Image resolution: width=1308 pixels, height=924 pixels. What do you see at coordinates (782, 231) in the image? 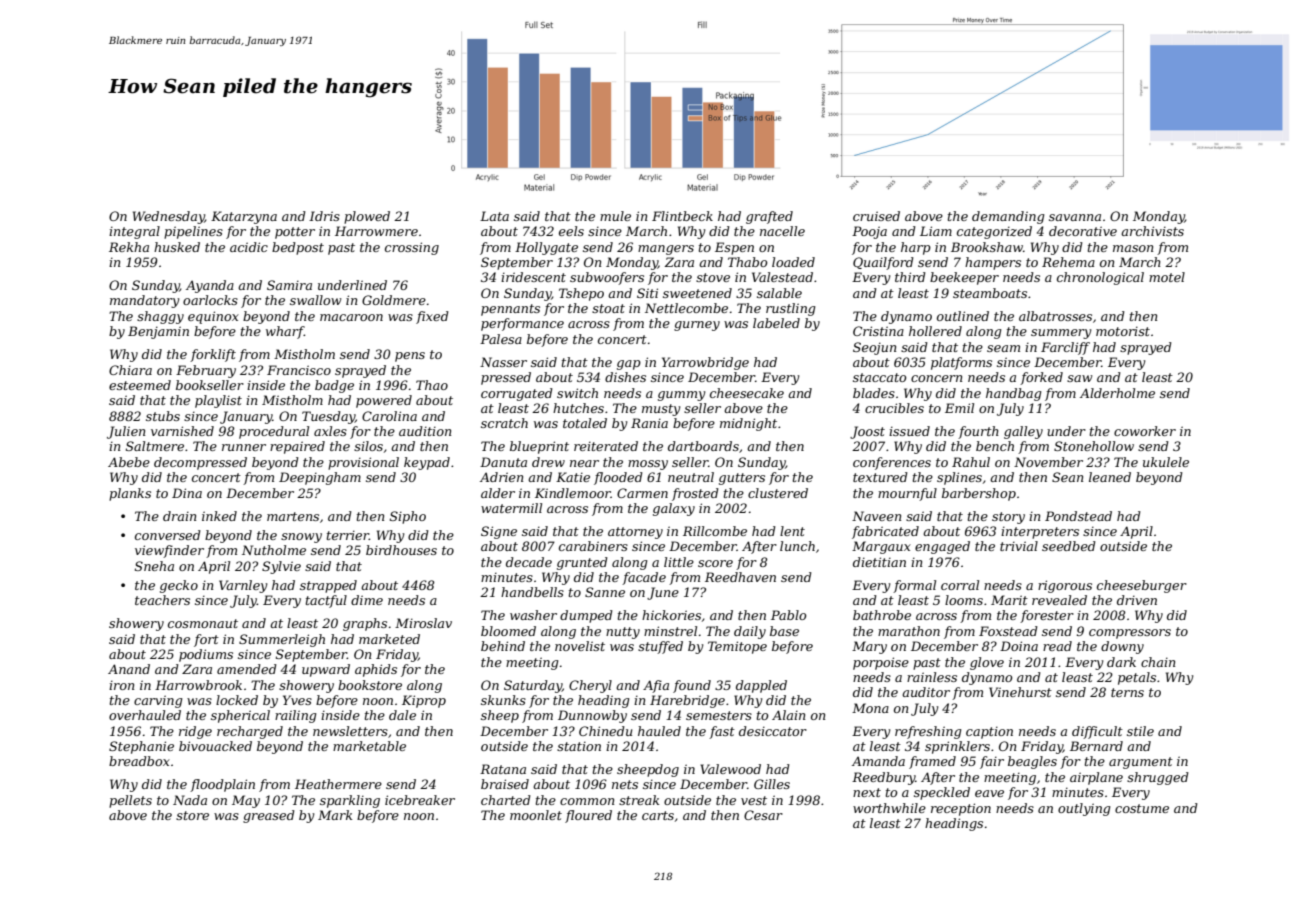
I see `nacelle` at bounding box center [782, 231].
